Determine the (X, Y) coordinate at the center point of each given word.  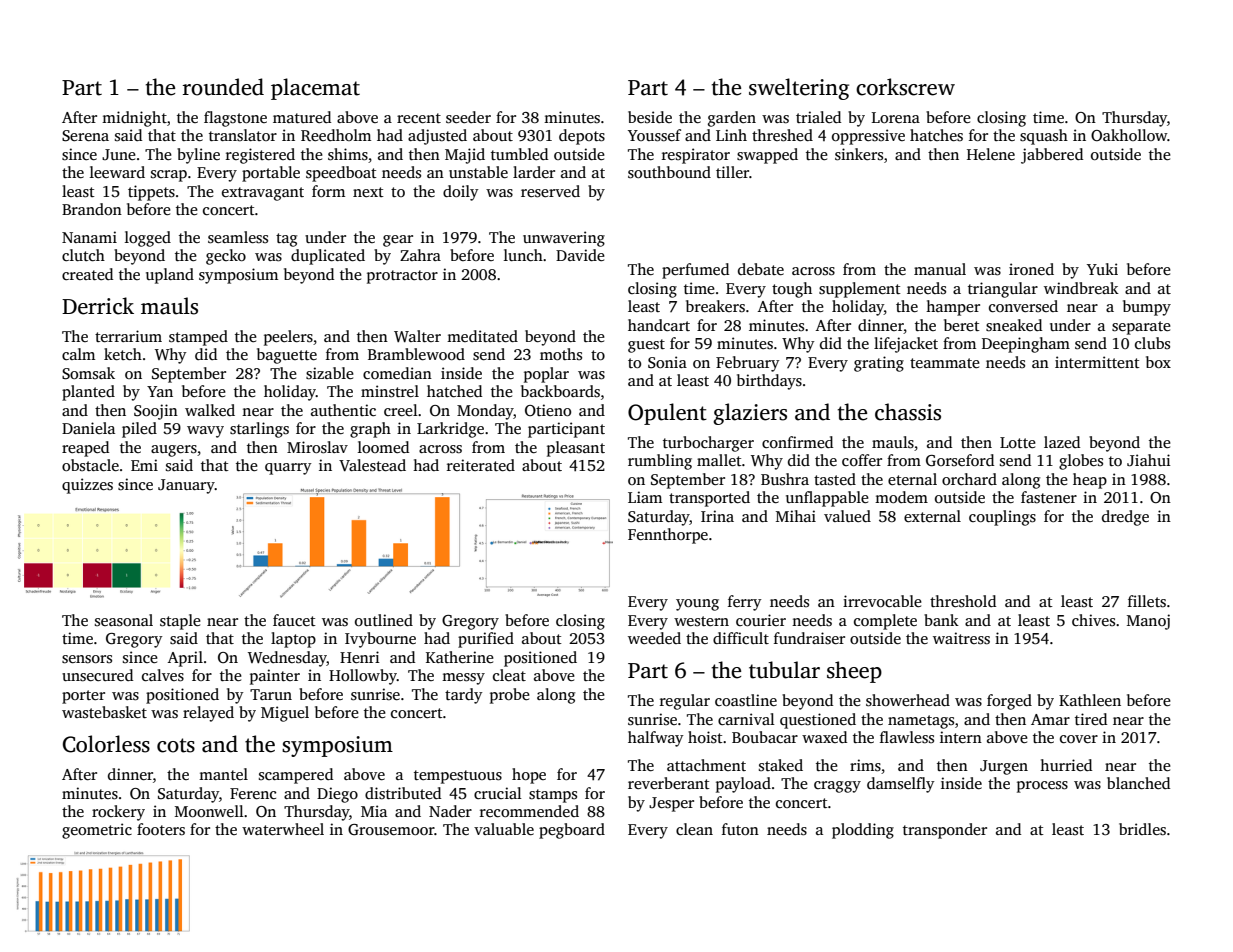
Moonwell (209, 811)
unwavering (564, 239)
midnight (134, 119)
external (932, 516)
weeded (654, 638)
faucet (294, 620)
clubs (1152, 343)
